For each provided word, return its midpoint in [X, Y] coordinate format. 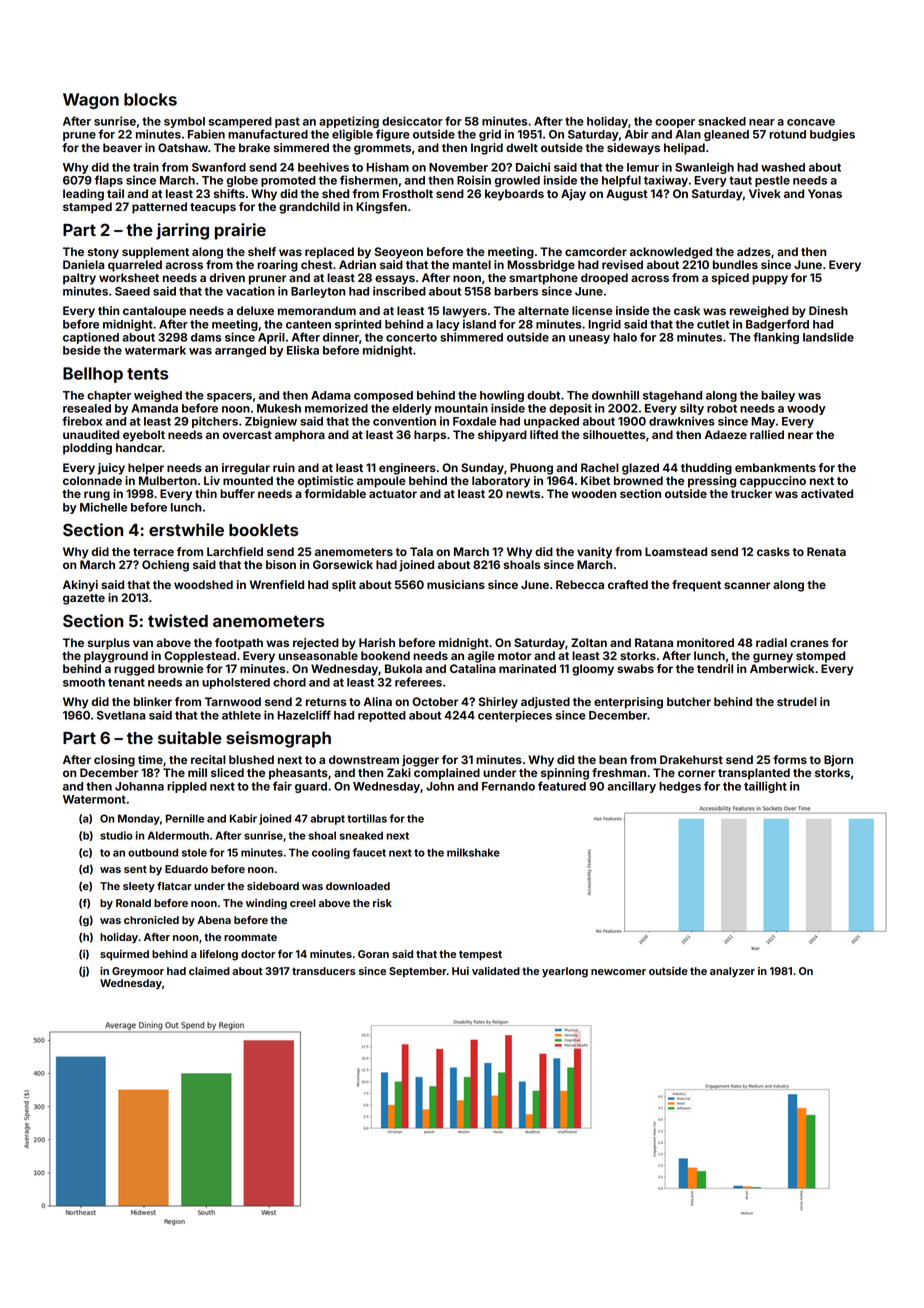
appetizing [349, 122]
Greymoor [138, 972]
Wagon [91, 101]
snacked [722, 121]
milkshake [473, 852]
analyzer [732, 972]
